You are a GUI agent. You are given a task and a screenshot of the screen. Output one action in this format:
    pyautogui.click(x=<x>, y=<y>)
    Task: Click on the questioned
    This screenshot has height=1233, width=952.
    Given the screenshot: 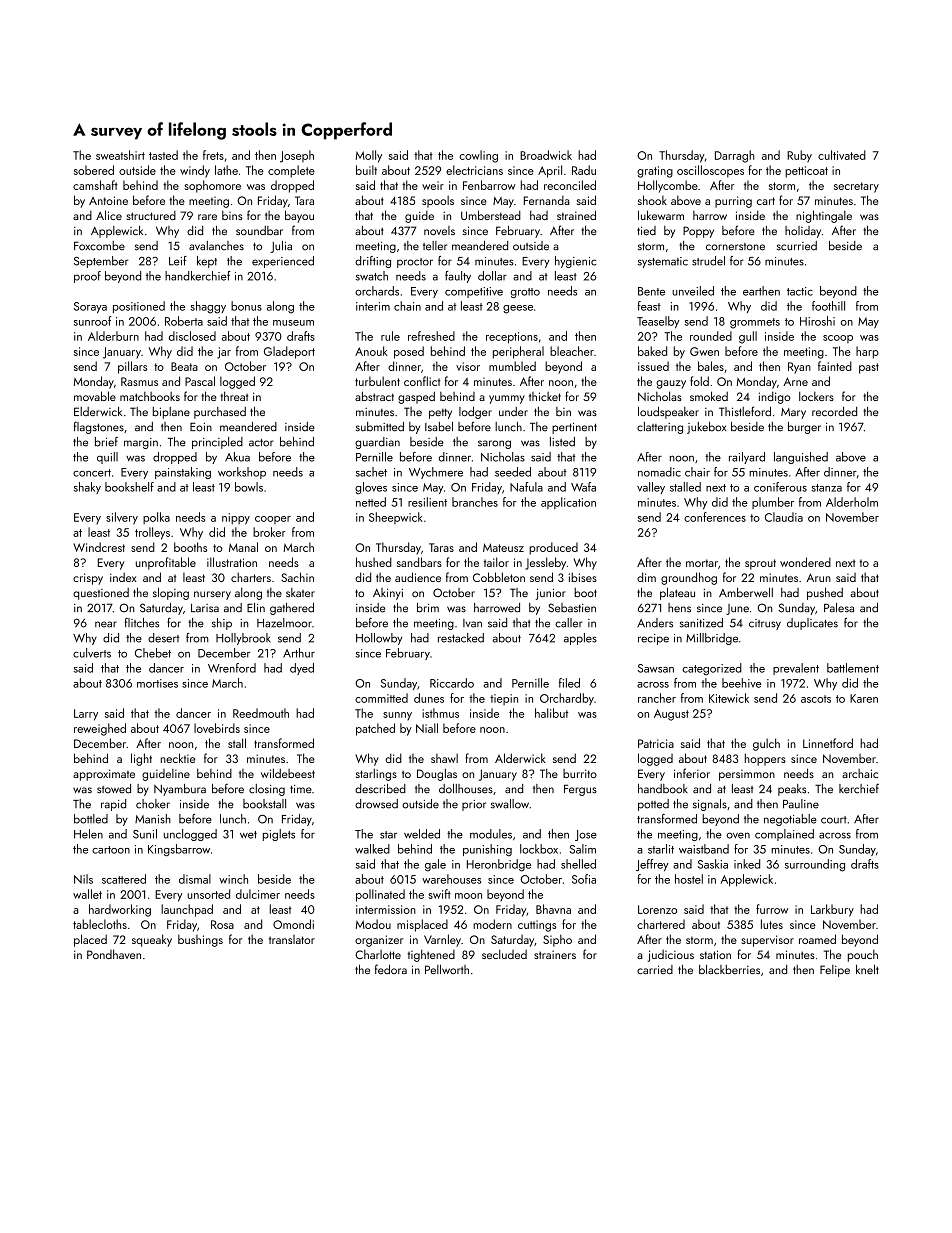 What is the action you would take?
    pyautogui.click(x=101, y=594)
